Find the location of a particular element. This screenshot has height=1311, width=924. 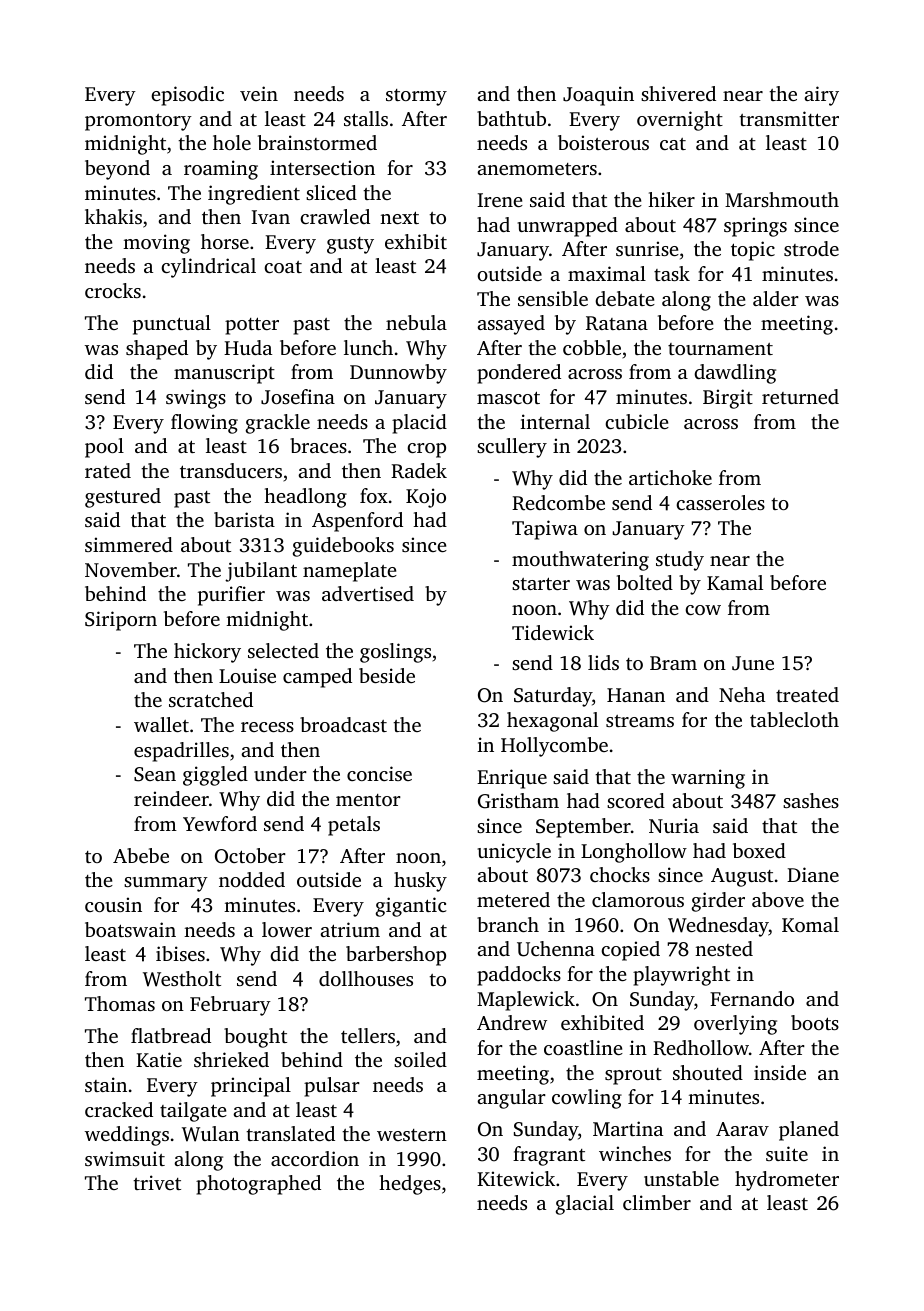

Redcombe is located at coordinates (558, 503).
